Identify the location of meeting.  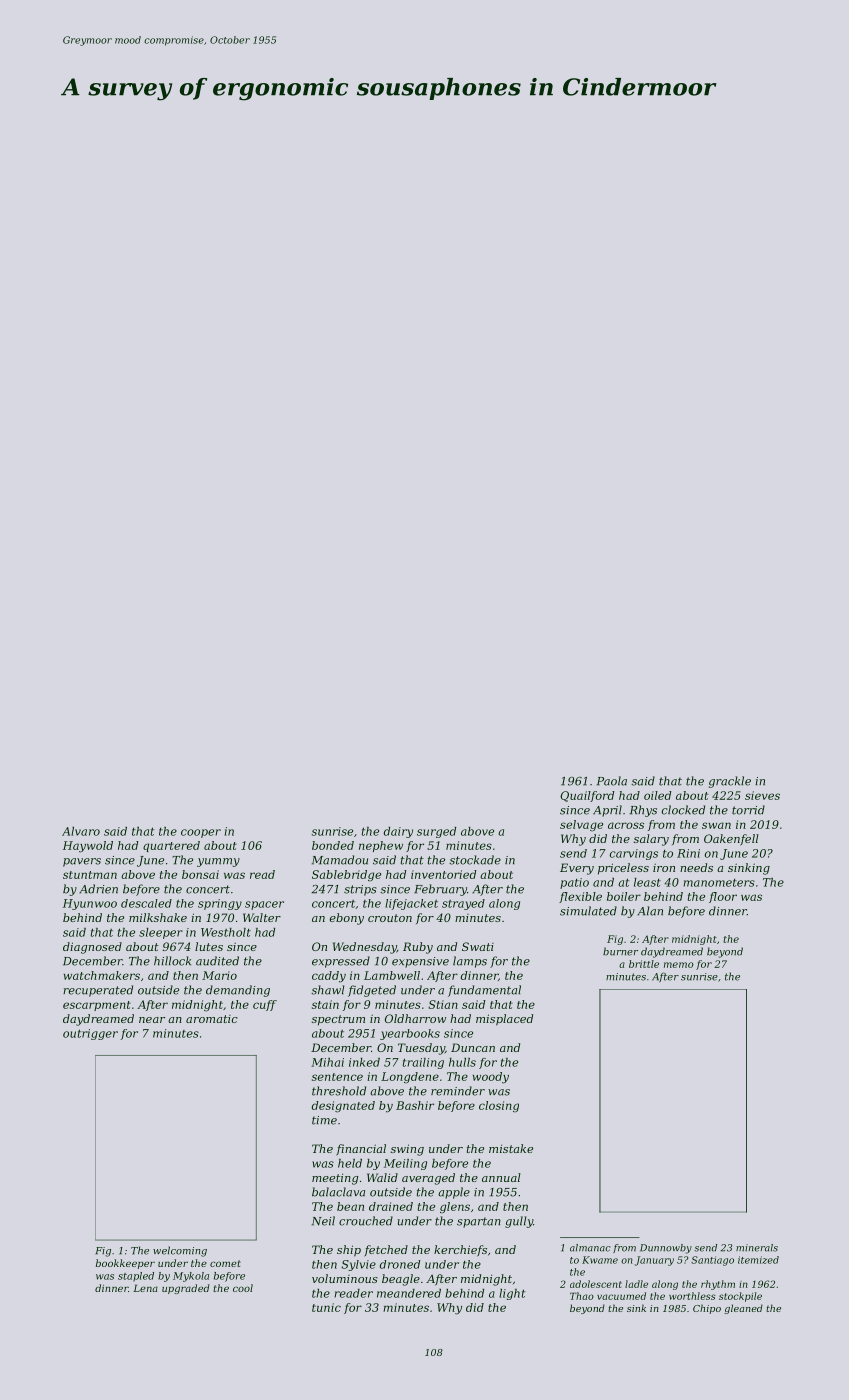
(335, 1179).
